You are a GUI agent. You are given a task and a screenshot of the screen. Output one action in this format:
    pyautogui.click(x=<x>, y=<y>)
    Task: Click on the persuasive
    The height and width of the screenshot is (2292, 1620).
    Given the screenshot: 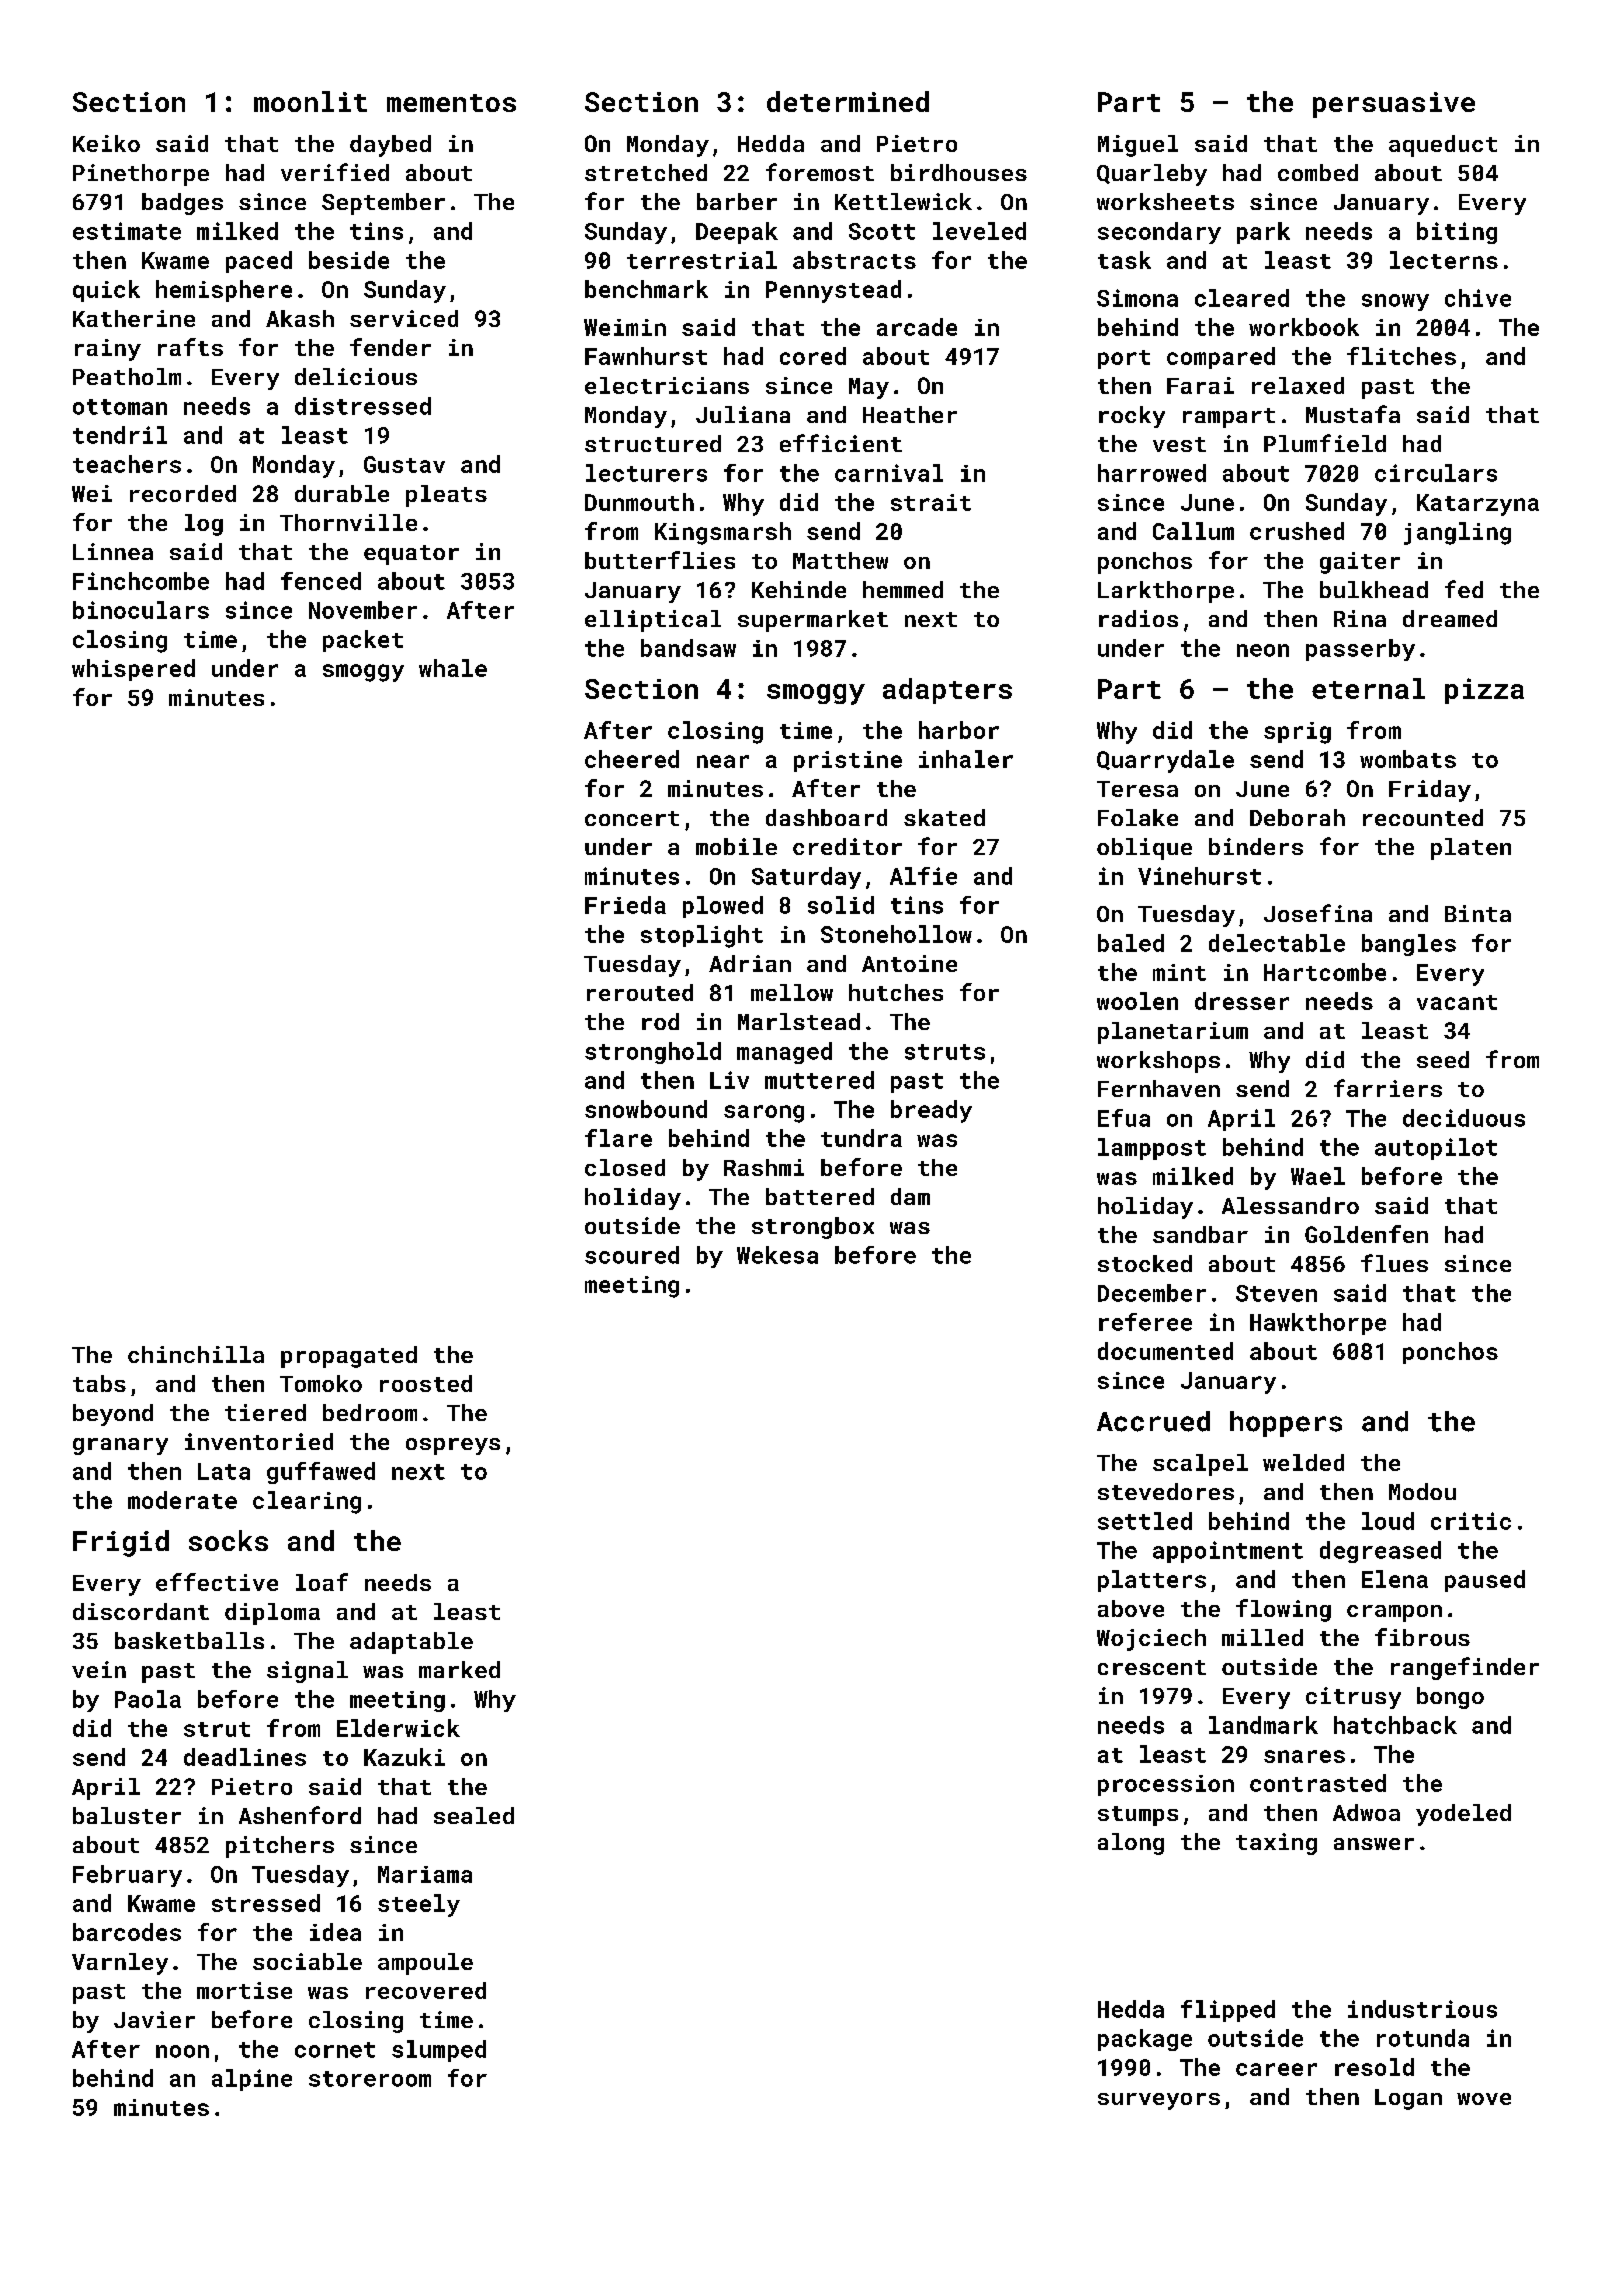 What is the action you would take?
    pyautogui.click(x=1394, y=105)
